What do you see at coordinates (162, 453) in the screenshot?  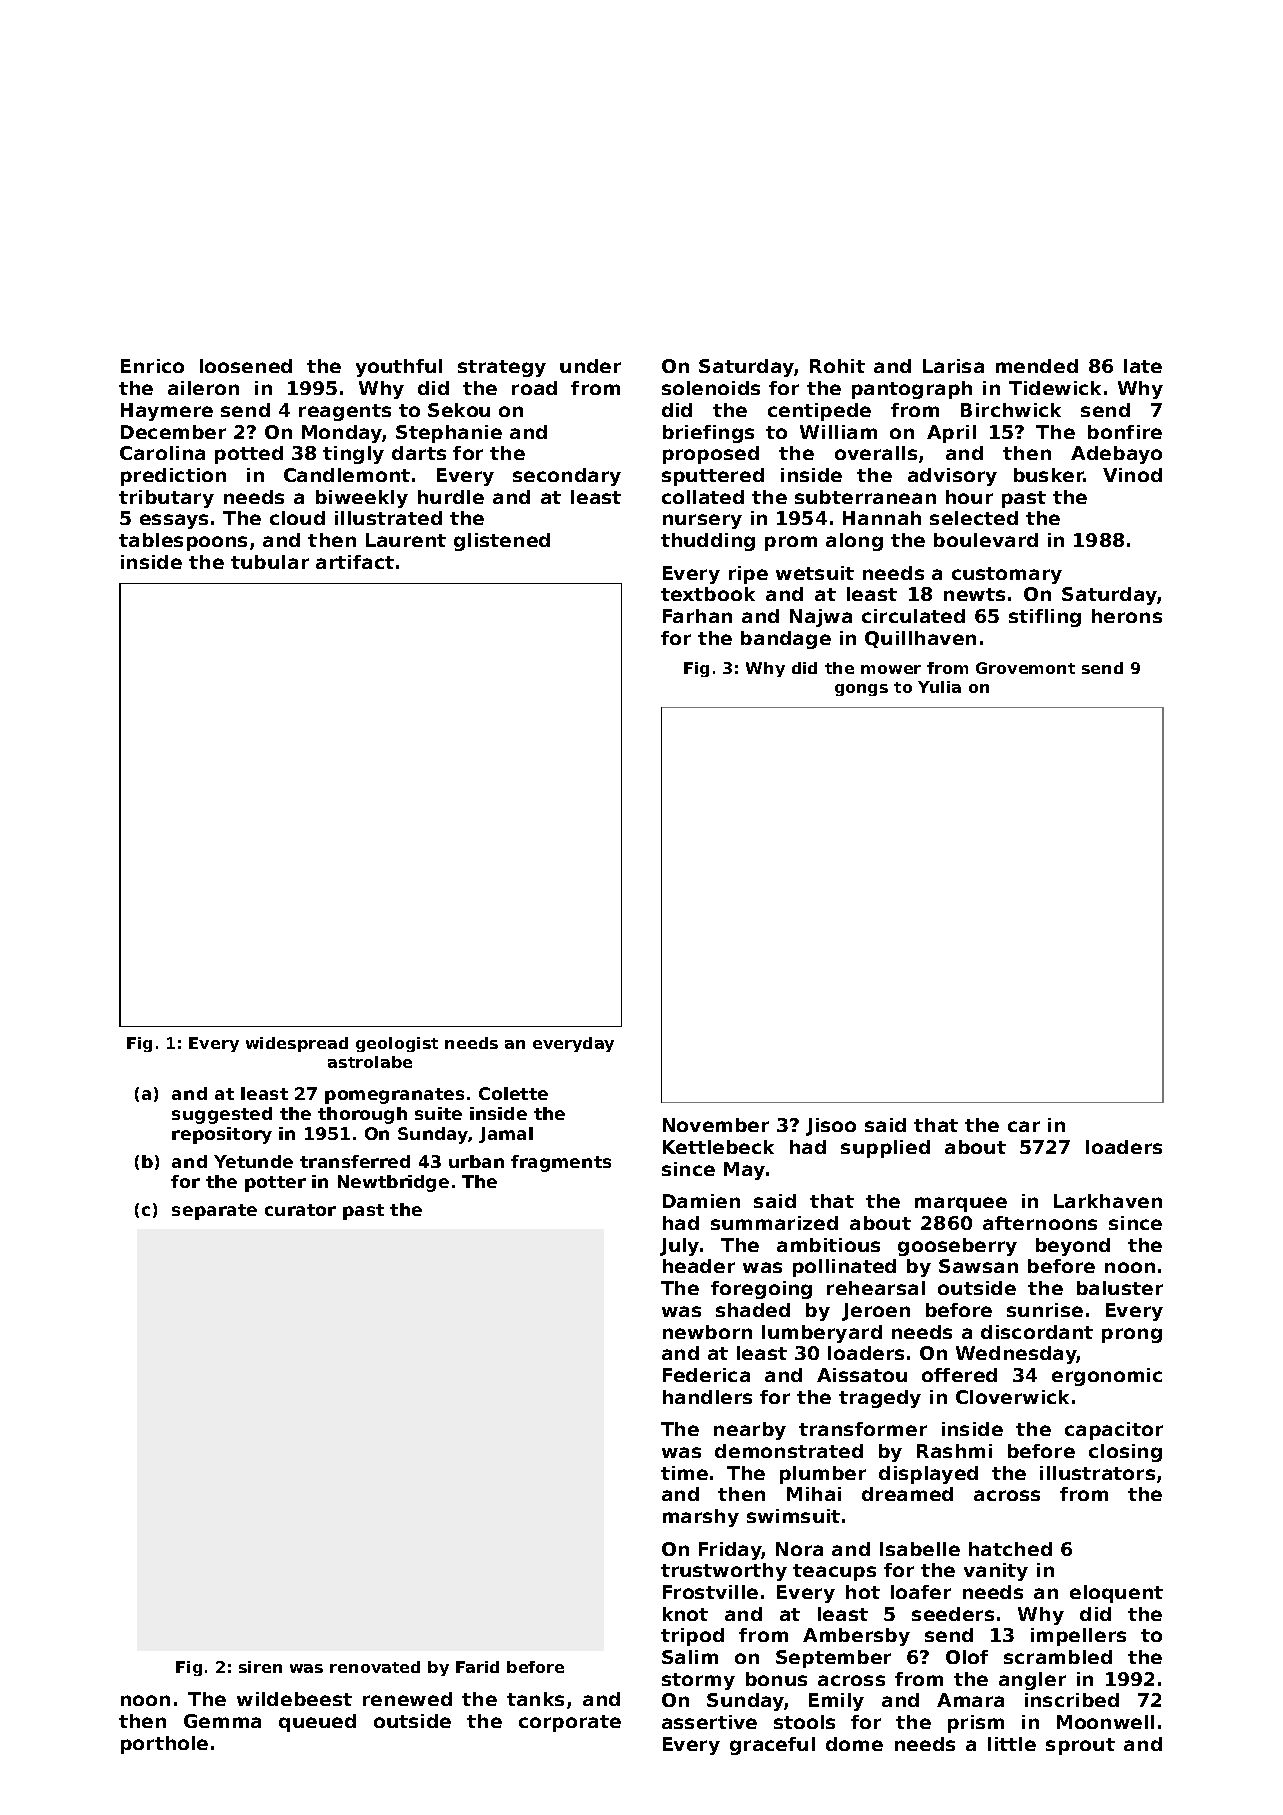 I see `Carolina` at bounding box center [162, 453].
